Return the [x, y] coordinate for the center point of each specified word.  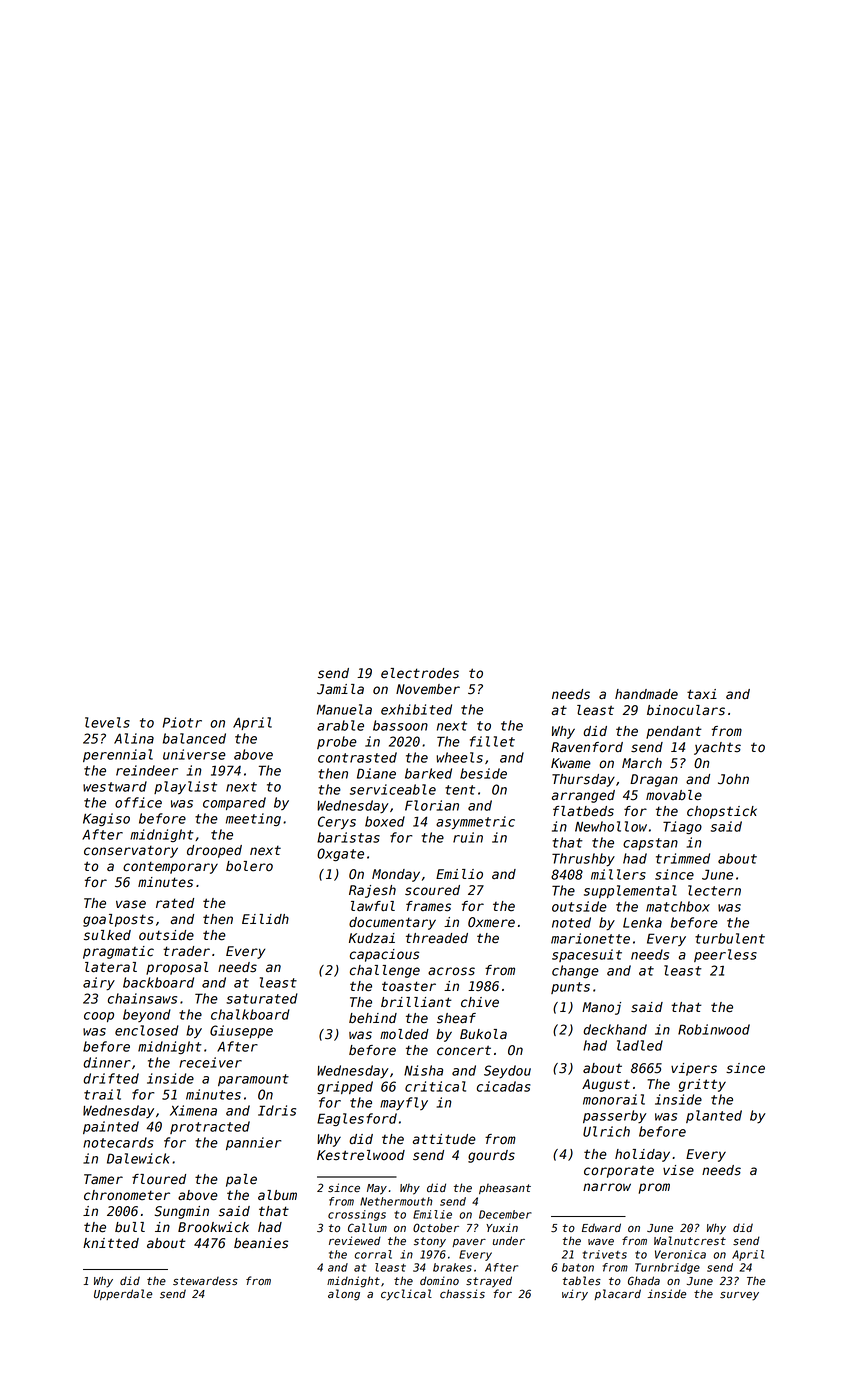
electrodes [420, 673]
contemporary [170, 868]
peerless [725, 955]
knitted [111, 1243]
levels [107, 722]
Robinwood [714, 1029]
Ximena [193, 1110]
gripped [345, 1088]
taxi [702, 694]
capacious [384, 955]
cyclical [406, 1295]
